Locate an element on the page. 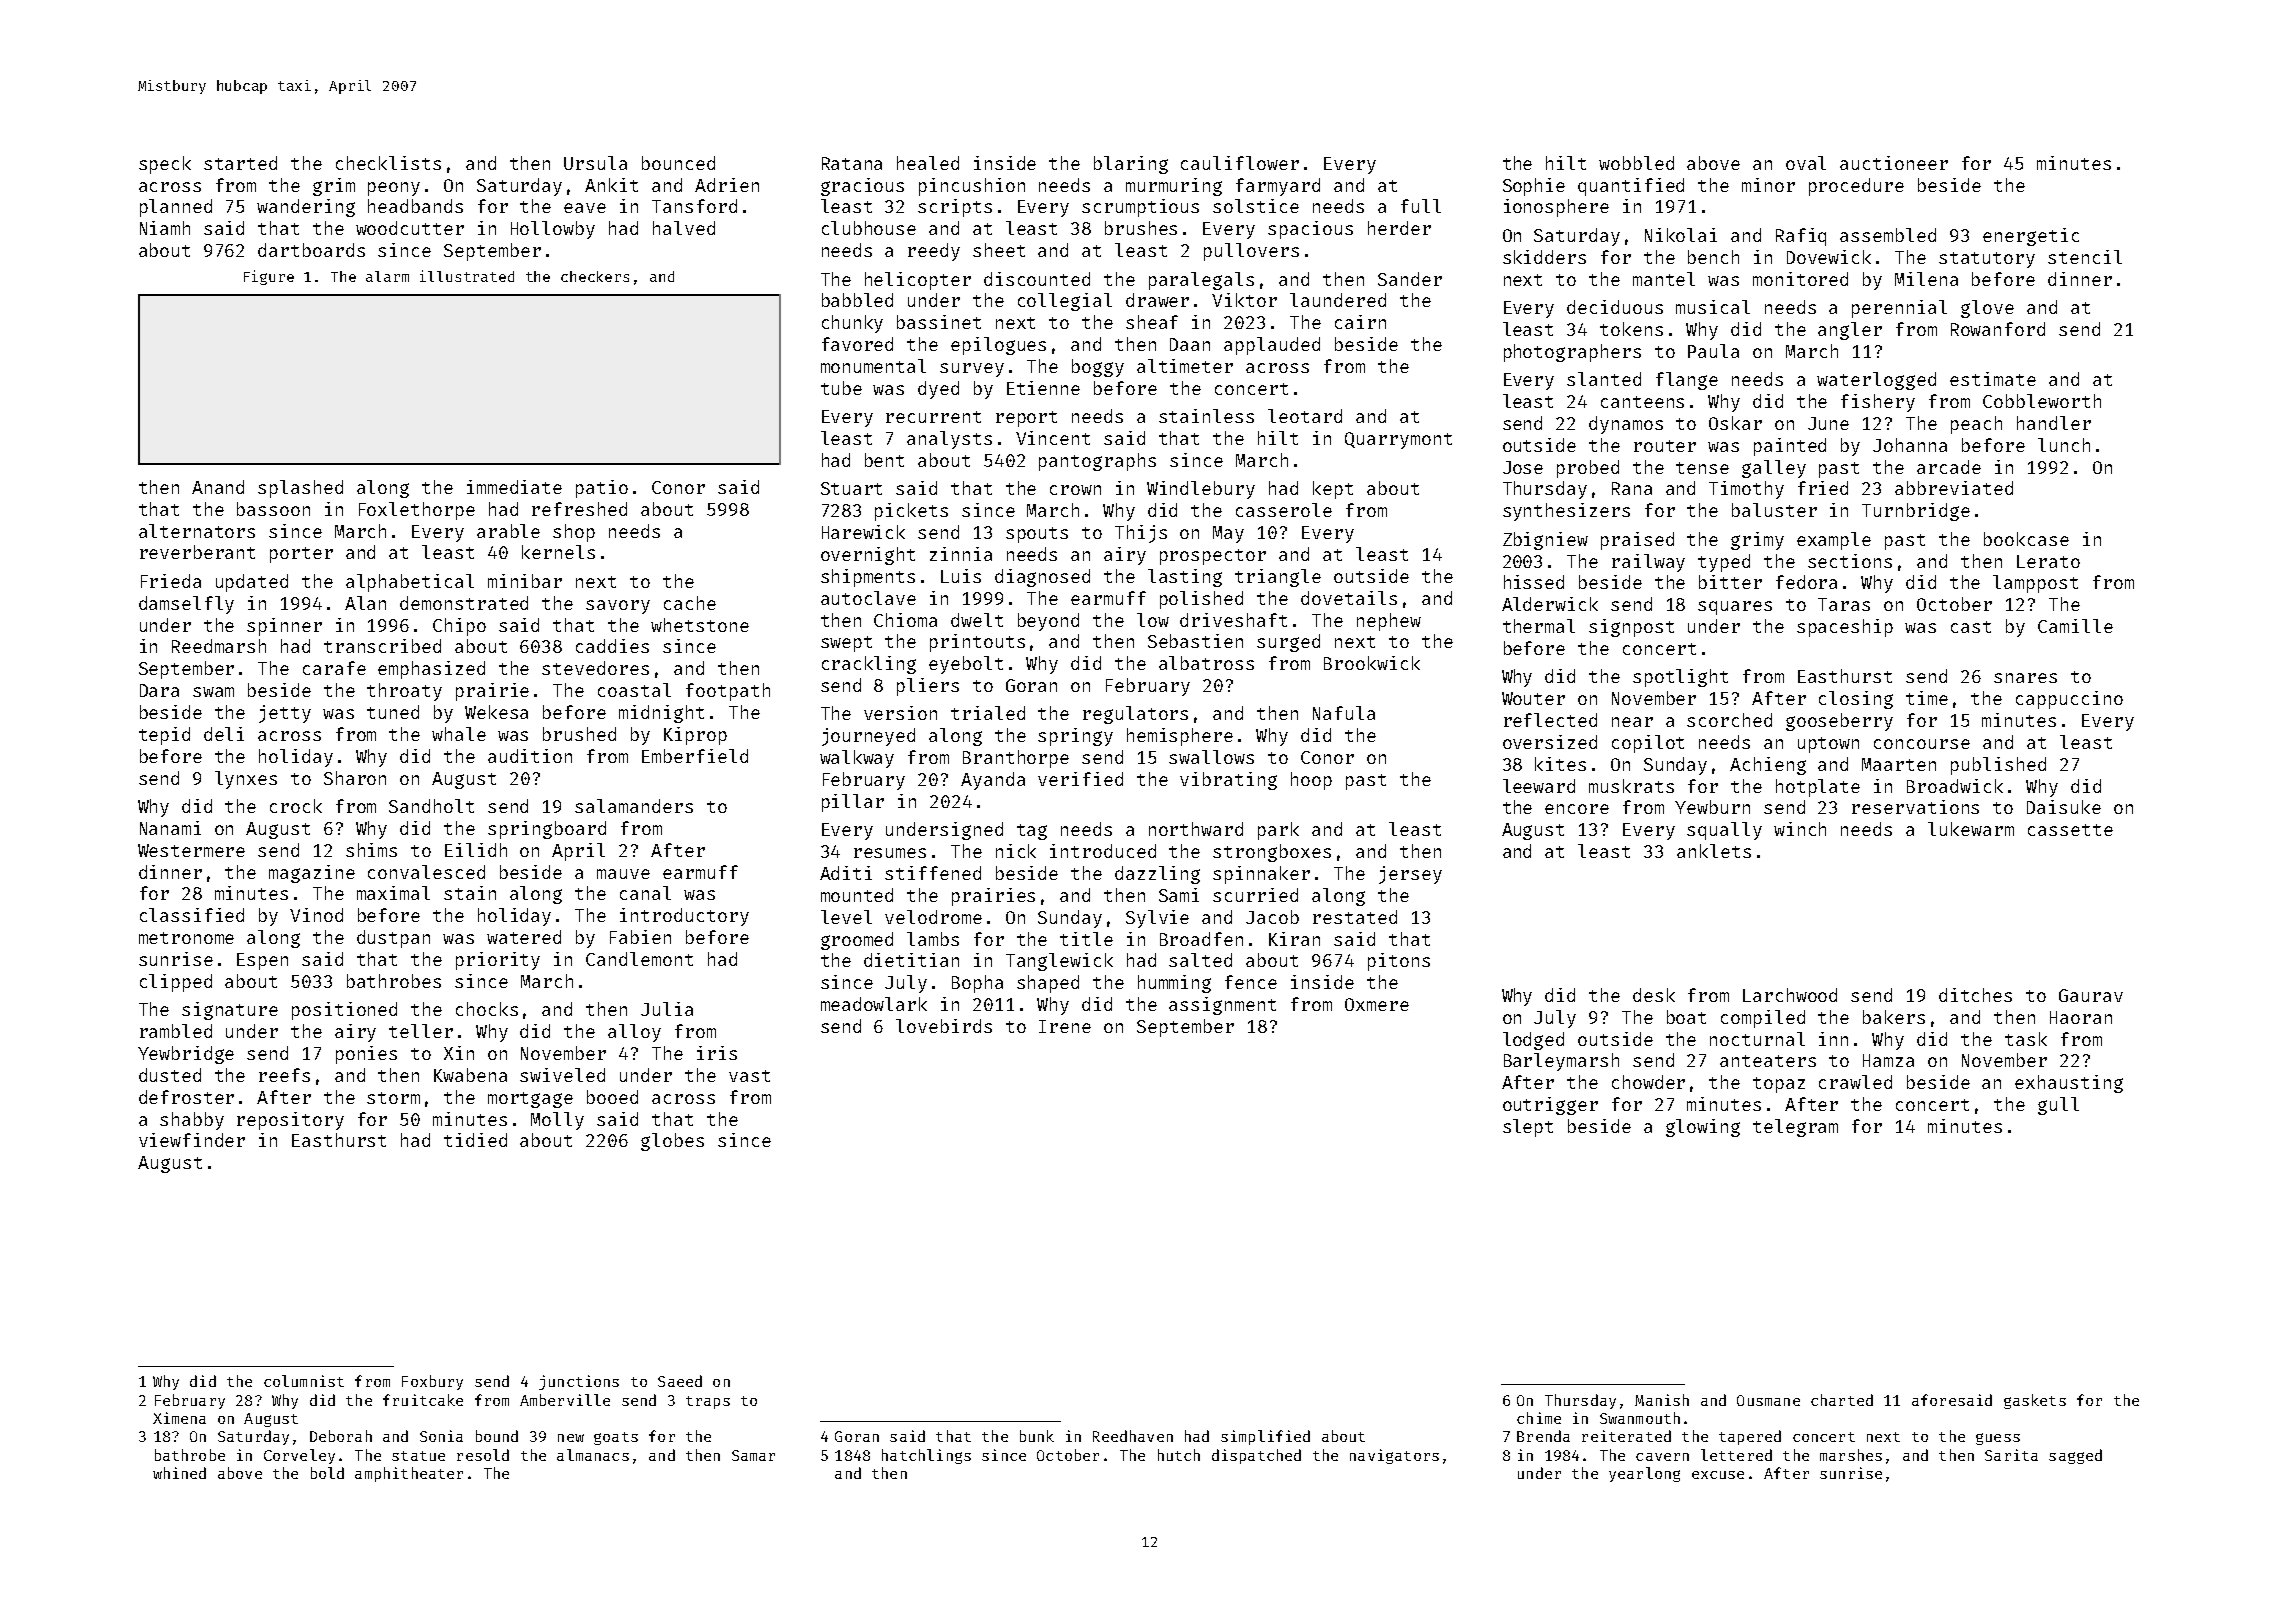 This page has height=1614, width=2282. assignment is located at coordinates (1222, 1006).
